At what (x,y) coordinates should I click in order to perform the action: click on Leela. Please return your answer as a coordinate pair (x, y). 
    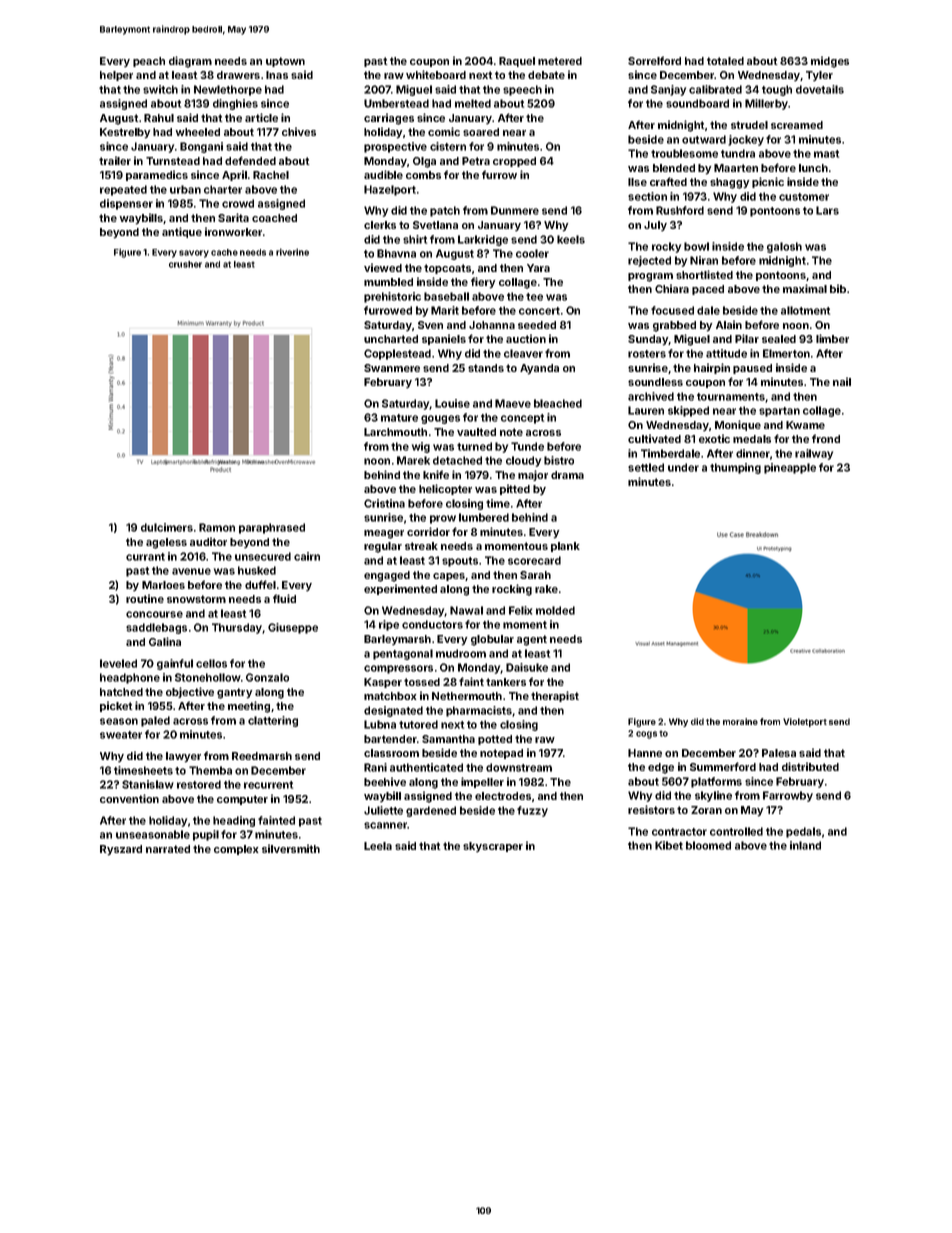
    Looking at the image, I should click on (378, 846).
